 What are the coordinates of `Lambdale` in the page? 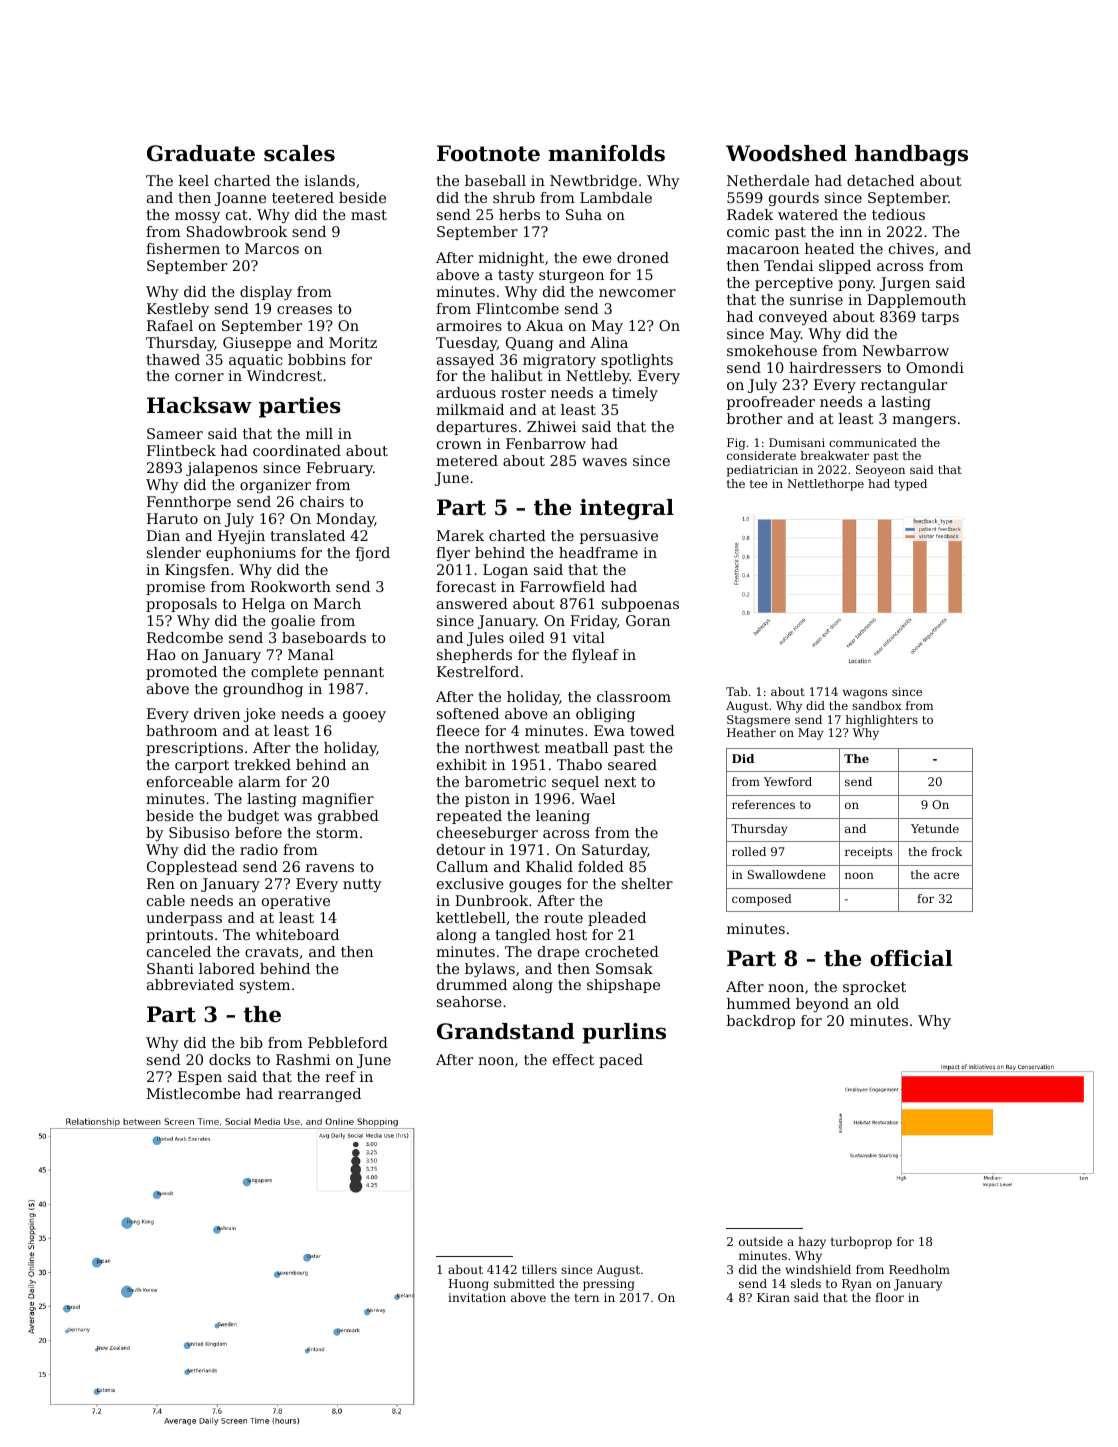 It's located at (616, 197).
